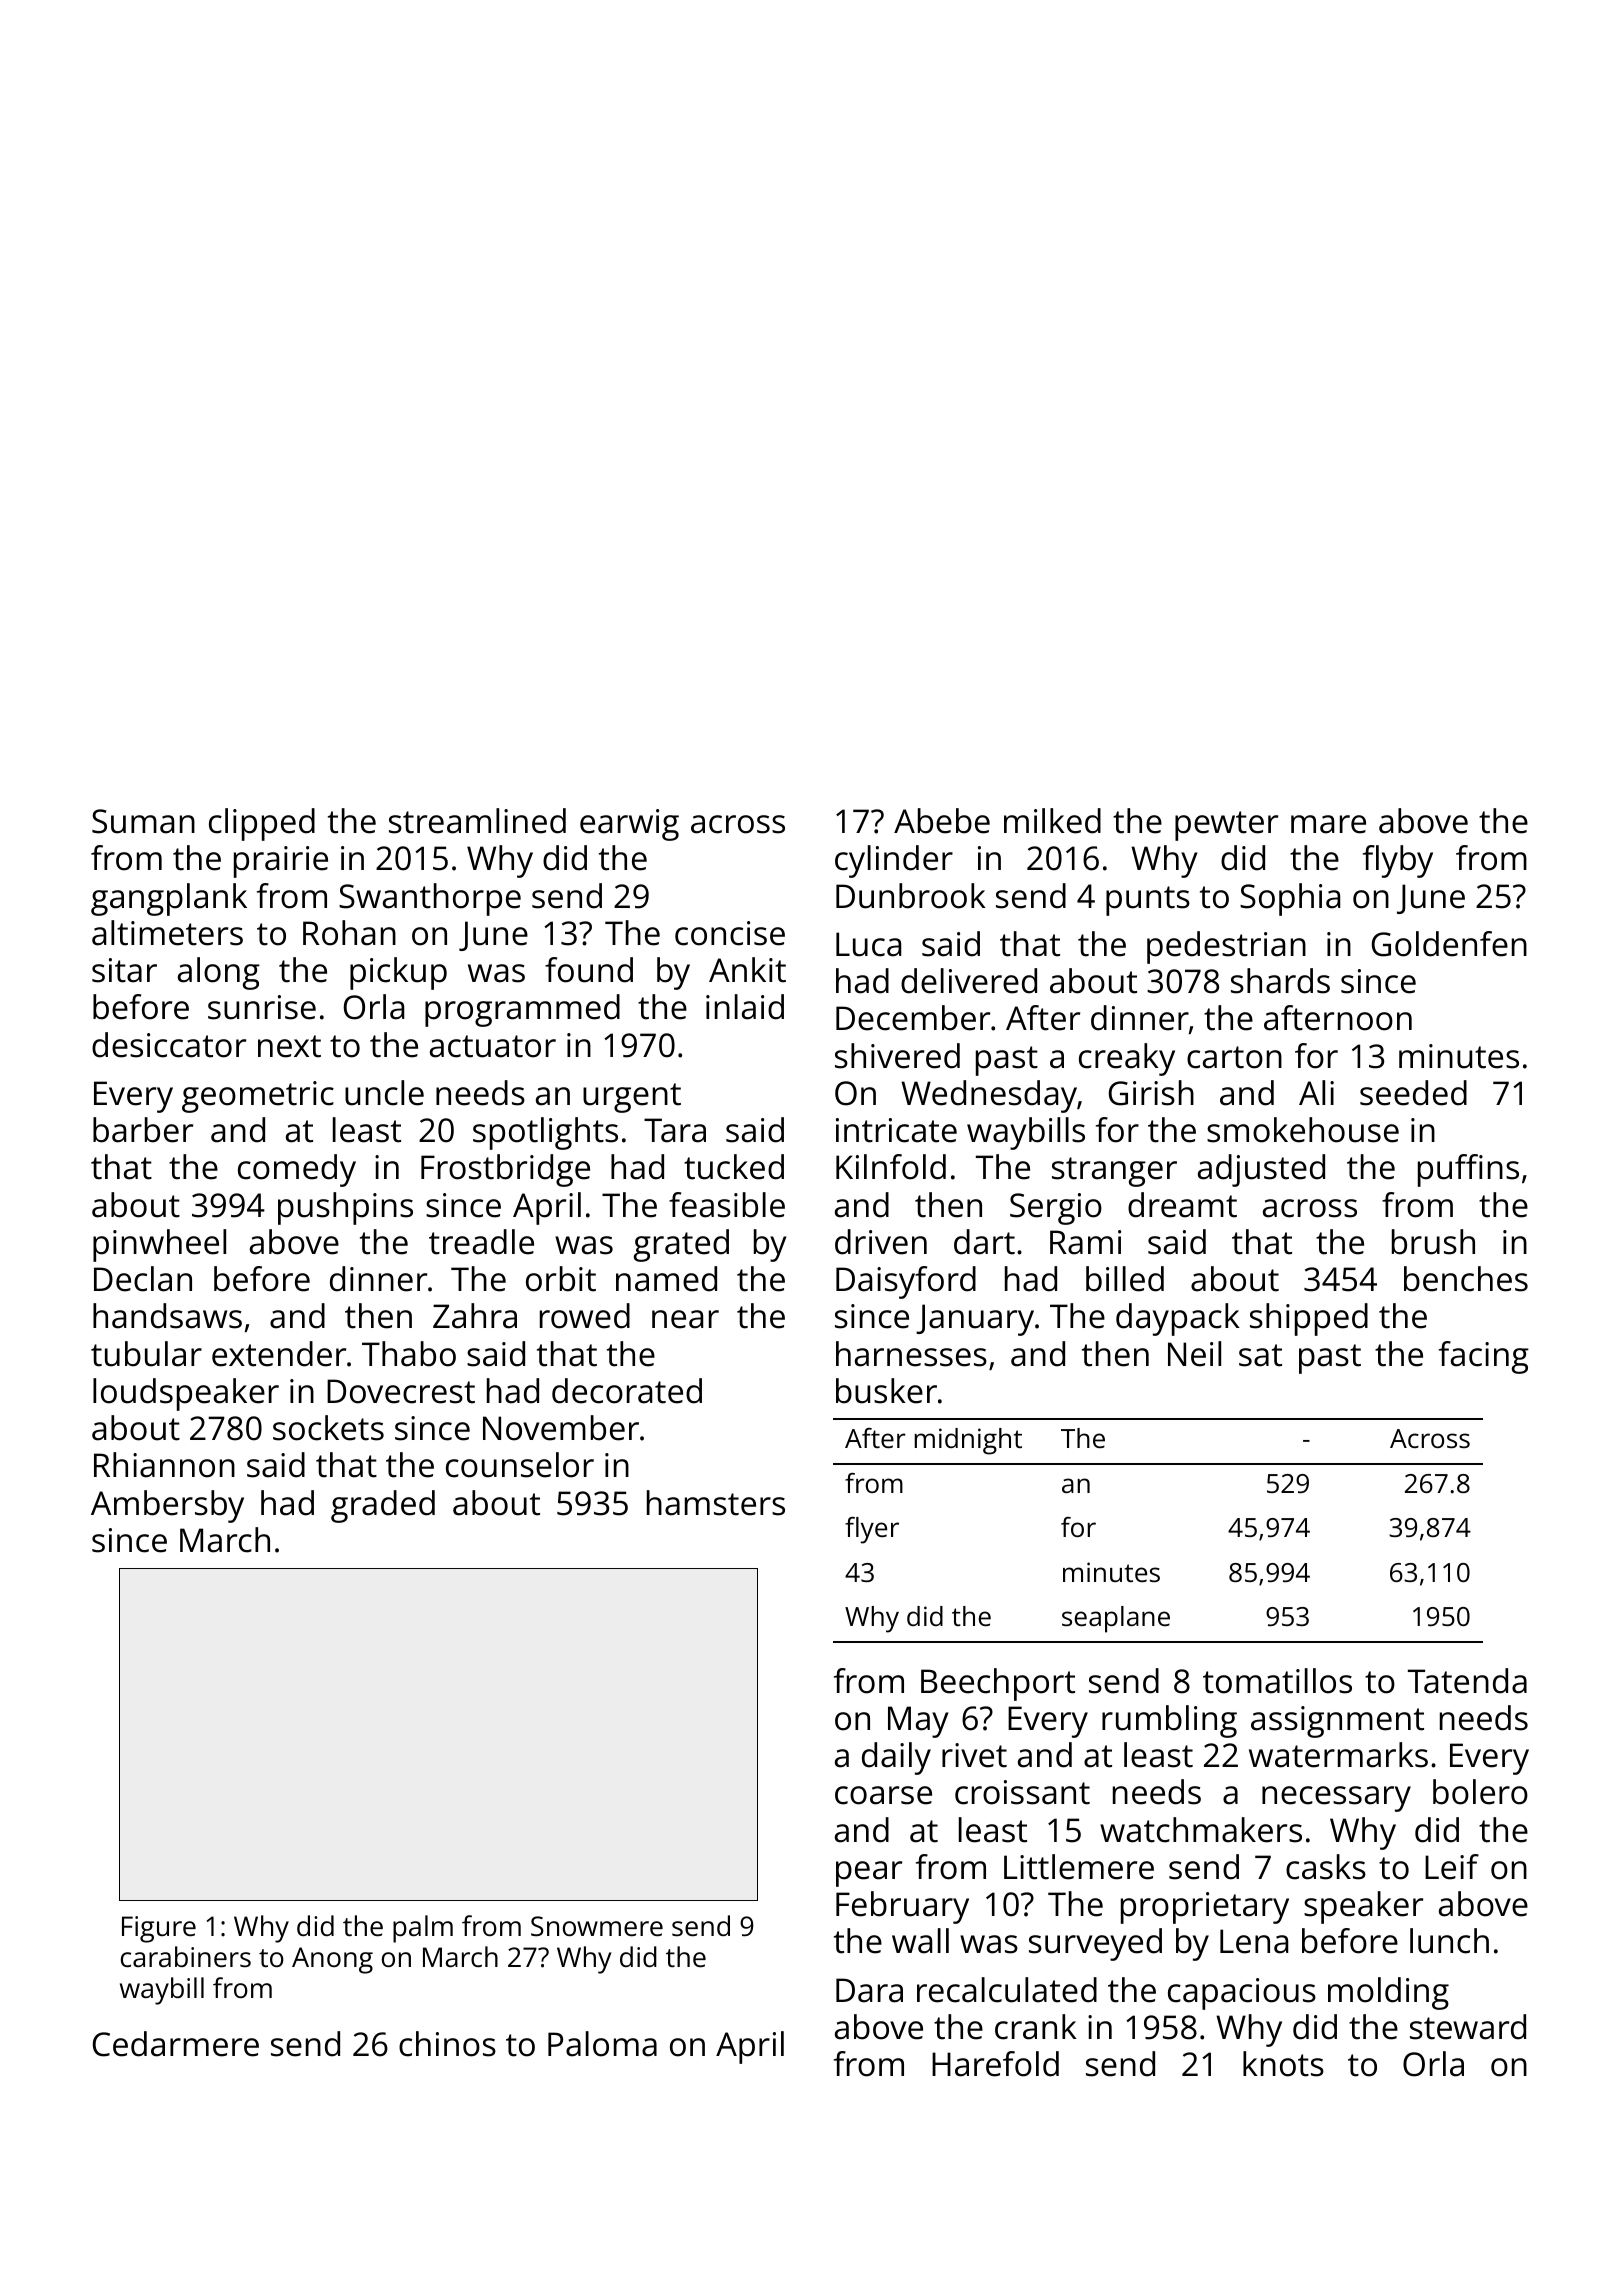 The image size is (1620, 2292). What do you see at coordinates (384, 1093) in the document?
I see `uncle` at bounding box center [384, 1093].
